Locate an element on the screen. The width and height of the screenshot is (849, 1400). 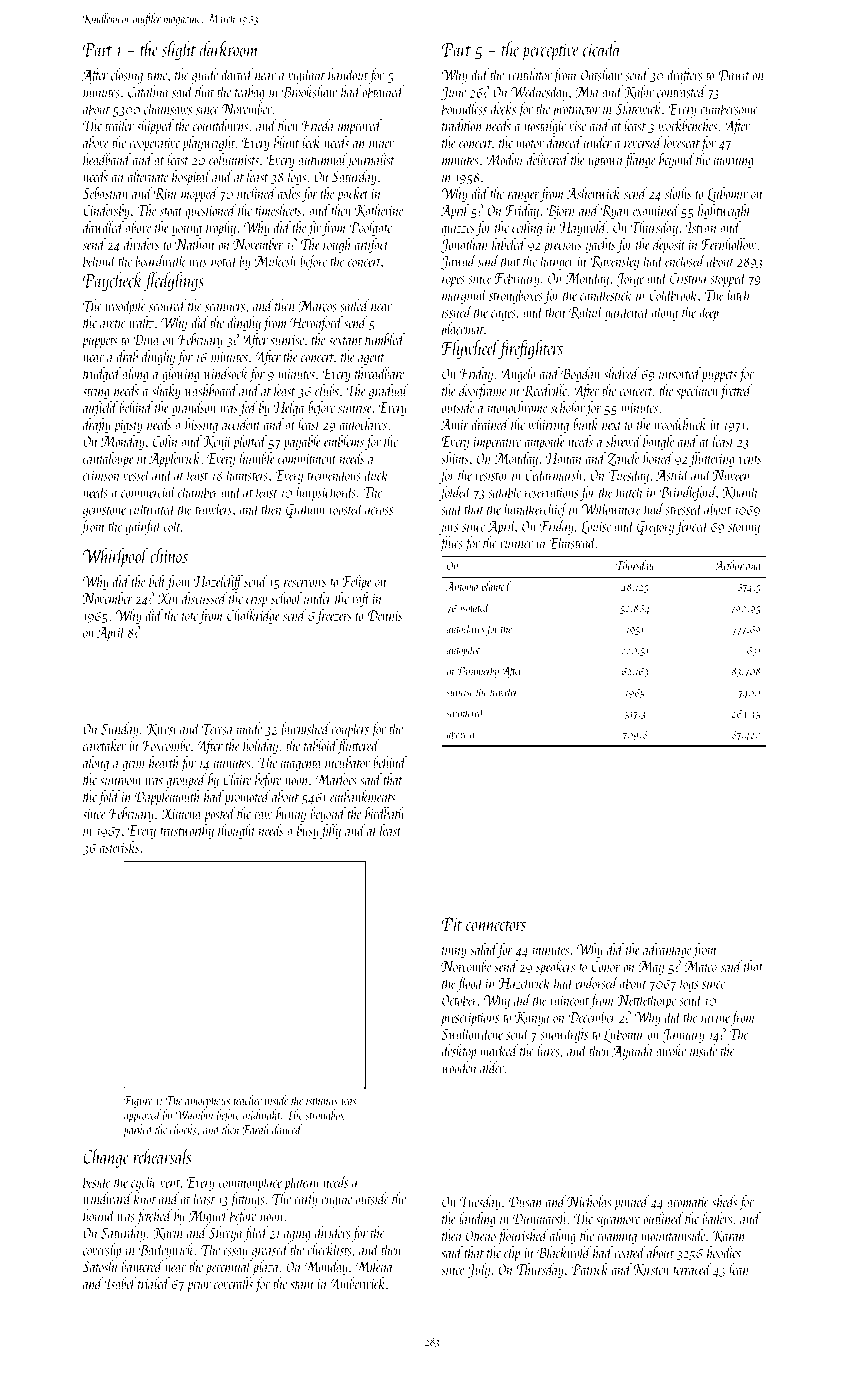
landing is located at coordinates (477, 1220).
